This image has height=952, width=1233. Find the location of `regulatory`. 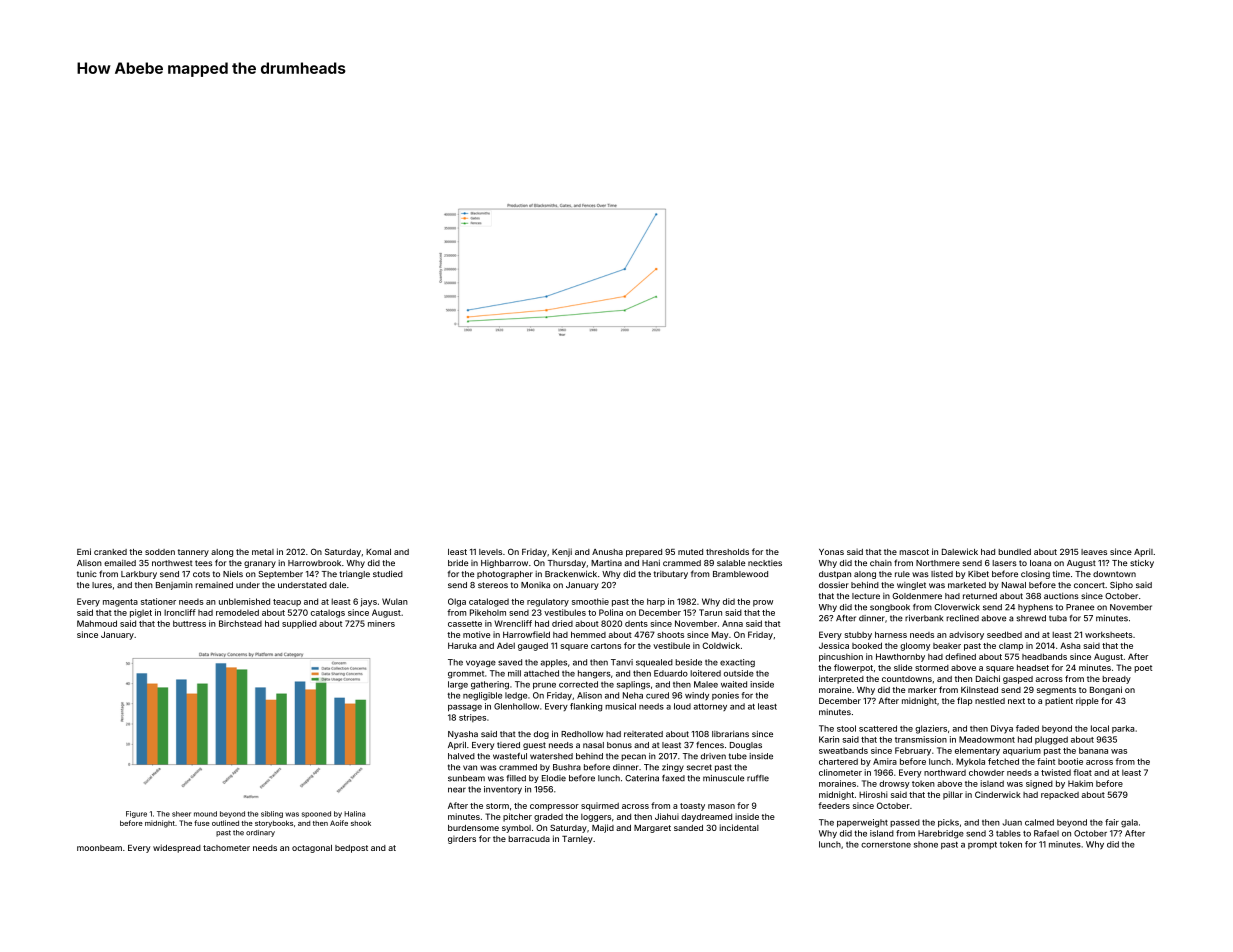

regulatory is located at coordinates (548, 602).
